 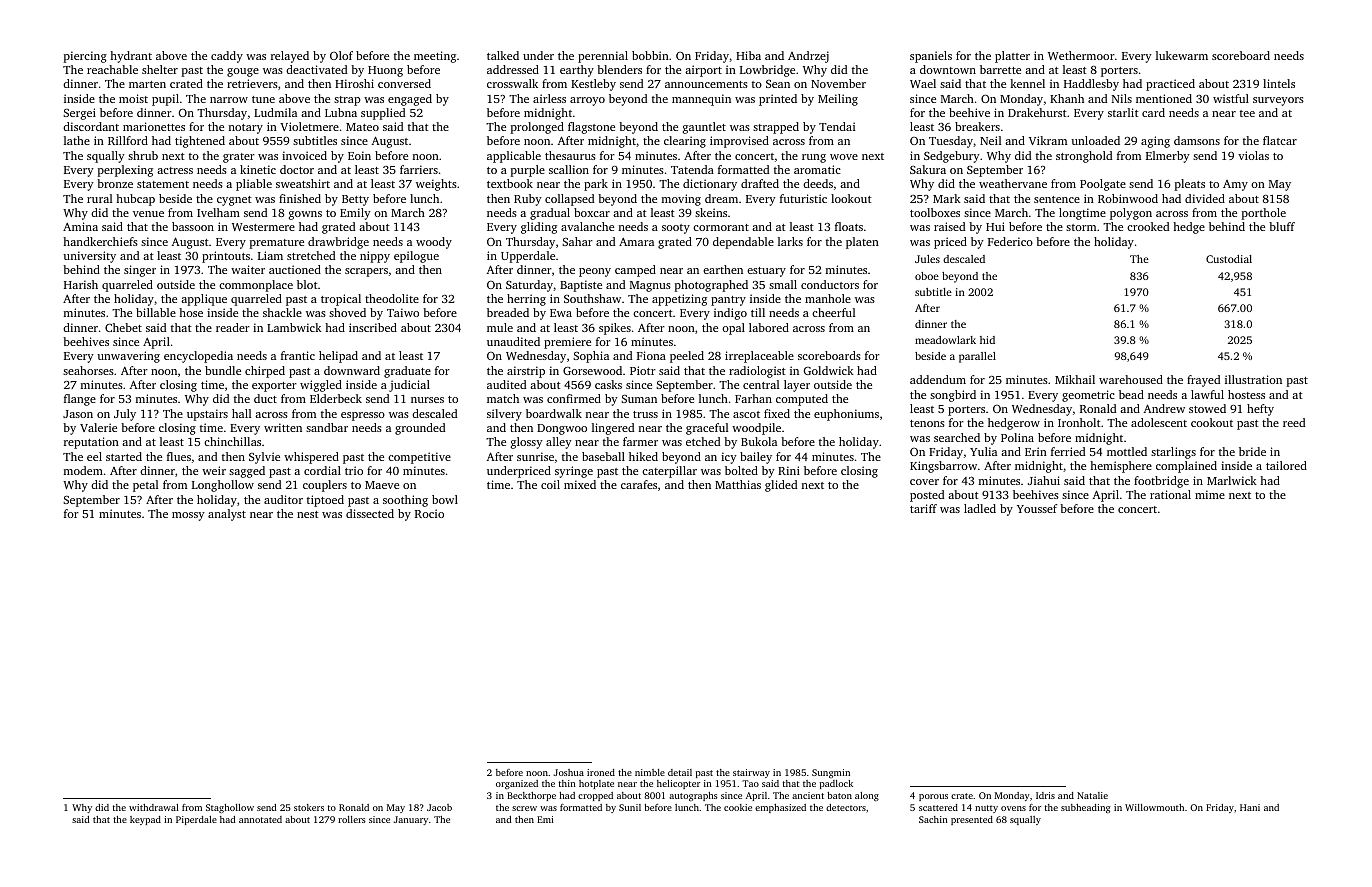 What do you see at coordinates (923, 508) in the image?
I see `tariff` at bounding box center [923, 508].
